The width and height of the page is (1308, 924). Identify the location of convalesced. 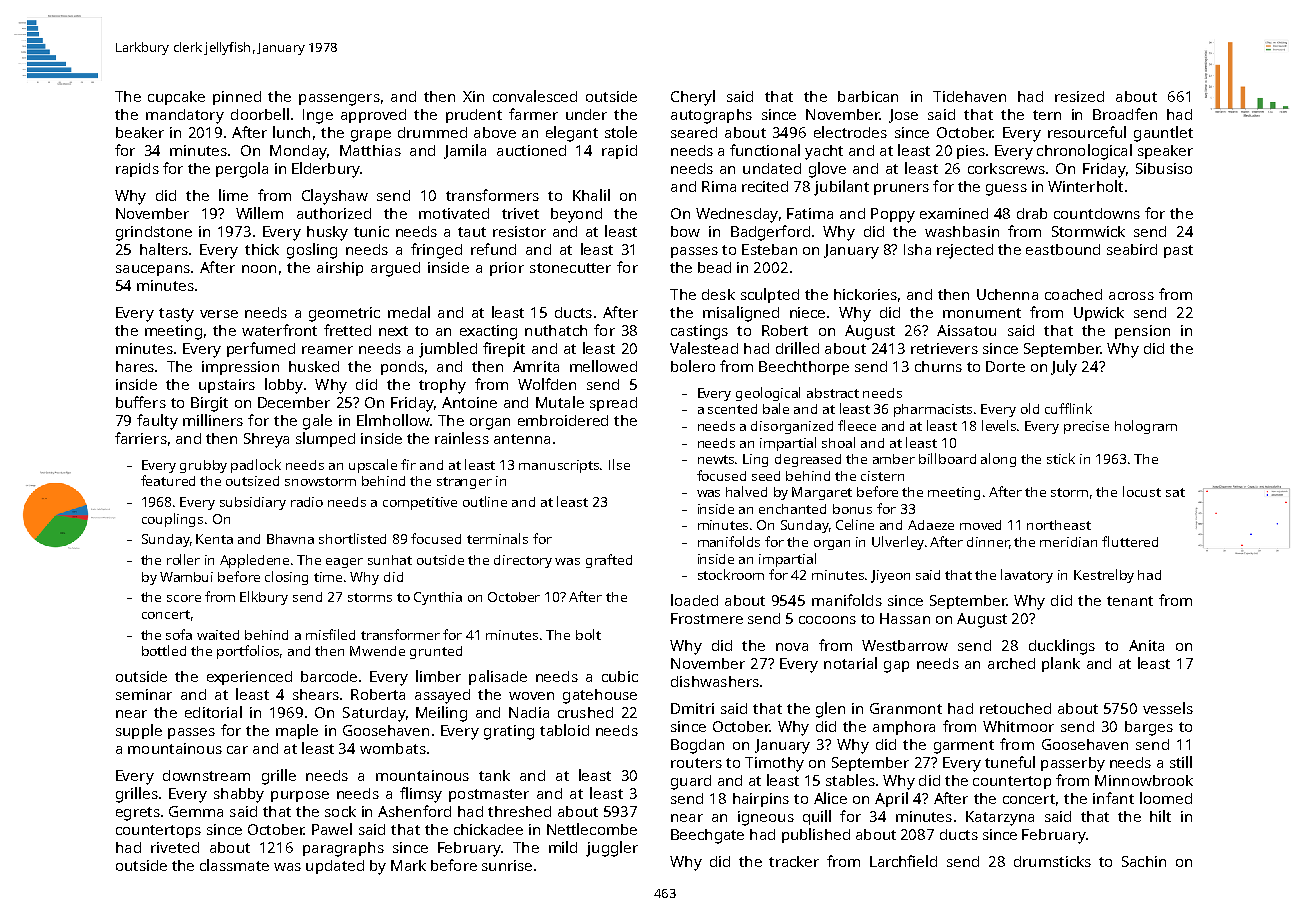
(535, 96).
